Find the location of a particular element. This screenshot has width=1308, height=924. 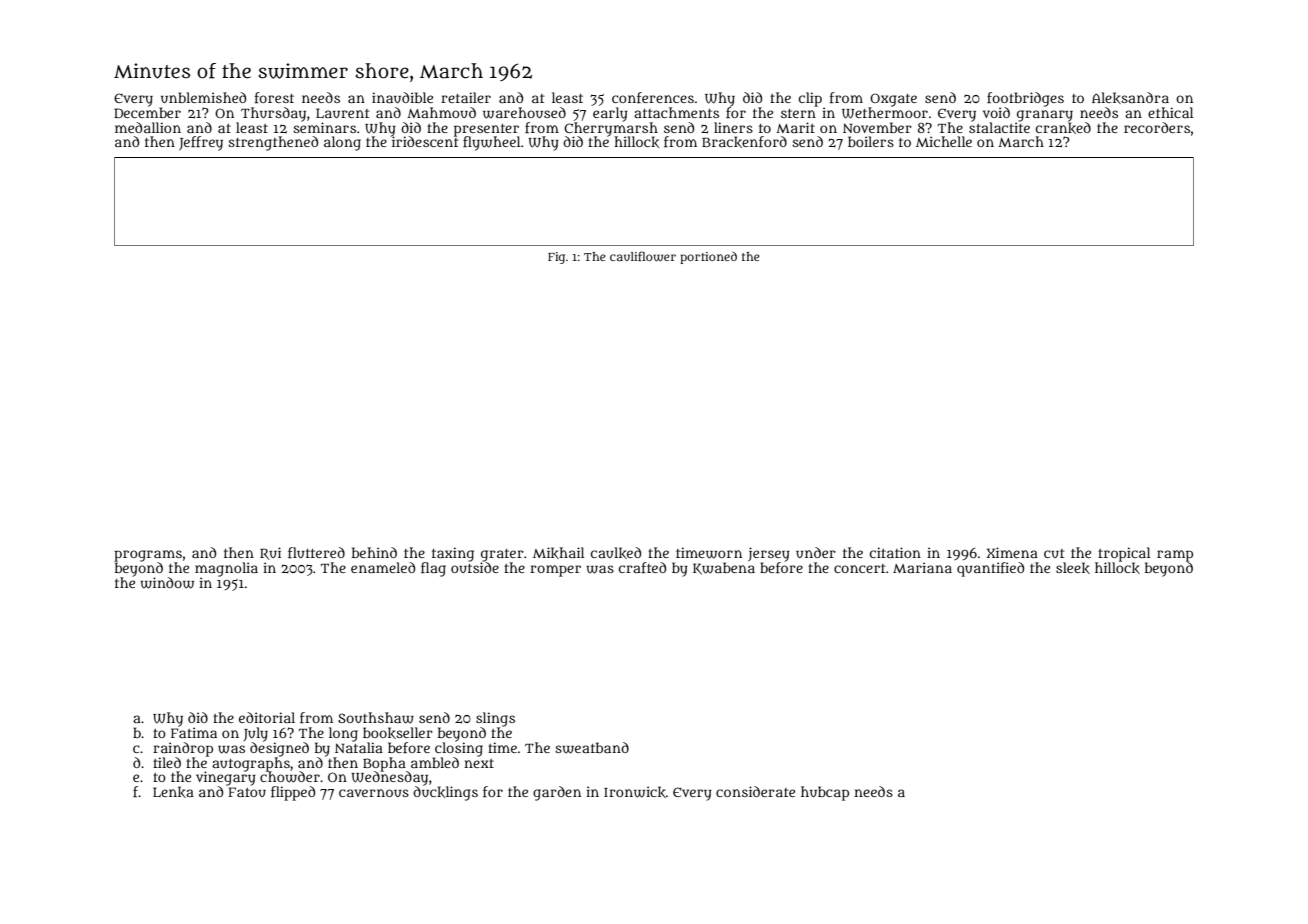

boilers is located at coordinates (871, 141).
